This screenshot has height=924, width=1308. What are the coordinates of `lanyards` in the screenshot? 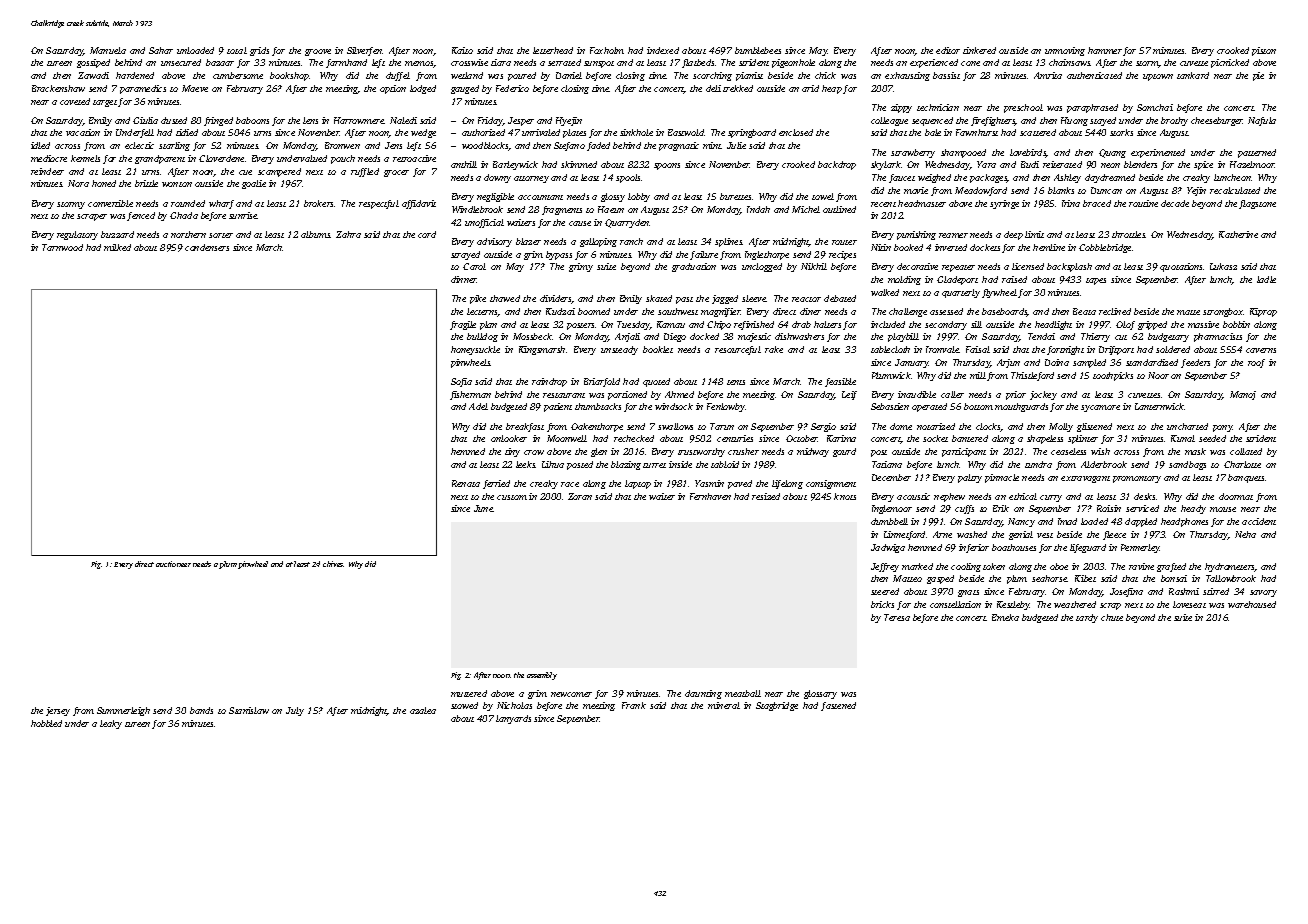 It's located at (513, 719).
